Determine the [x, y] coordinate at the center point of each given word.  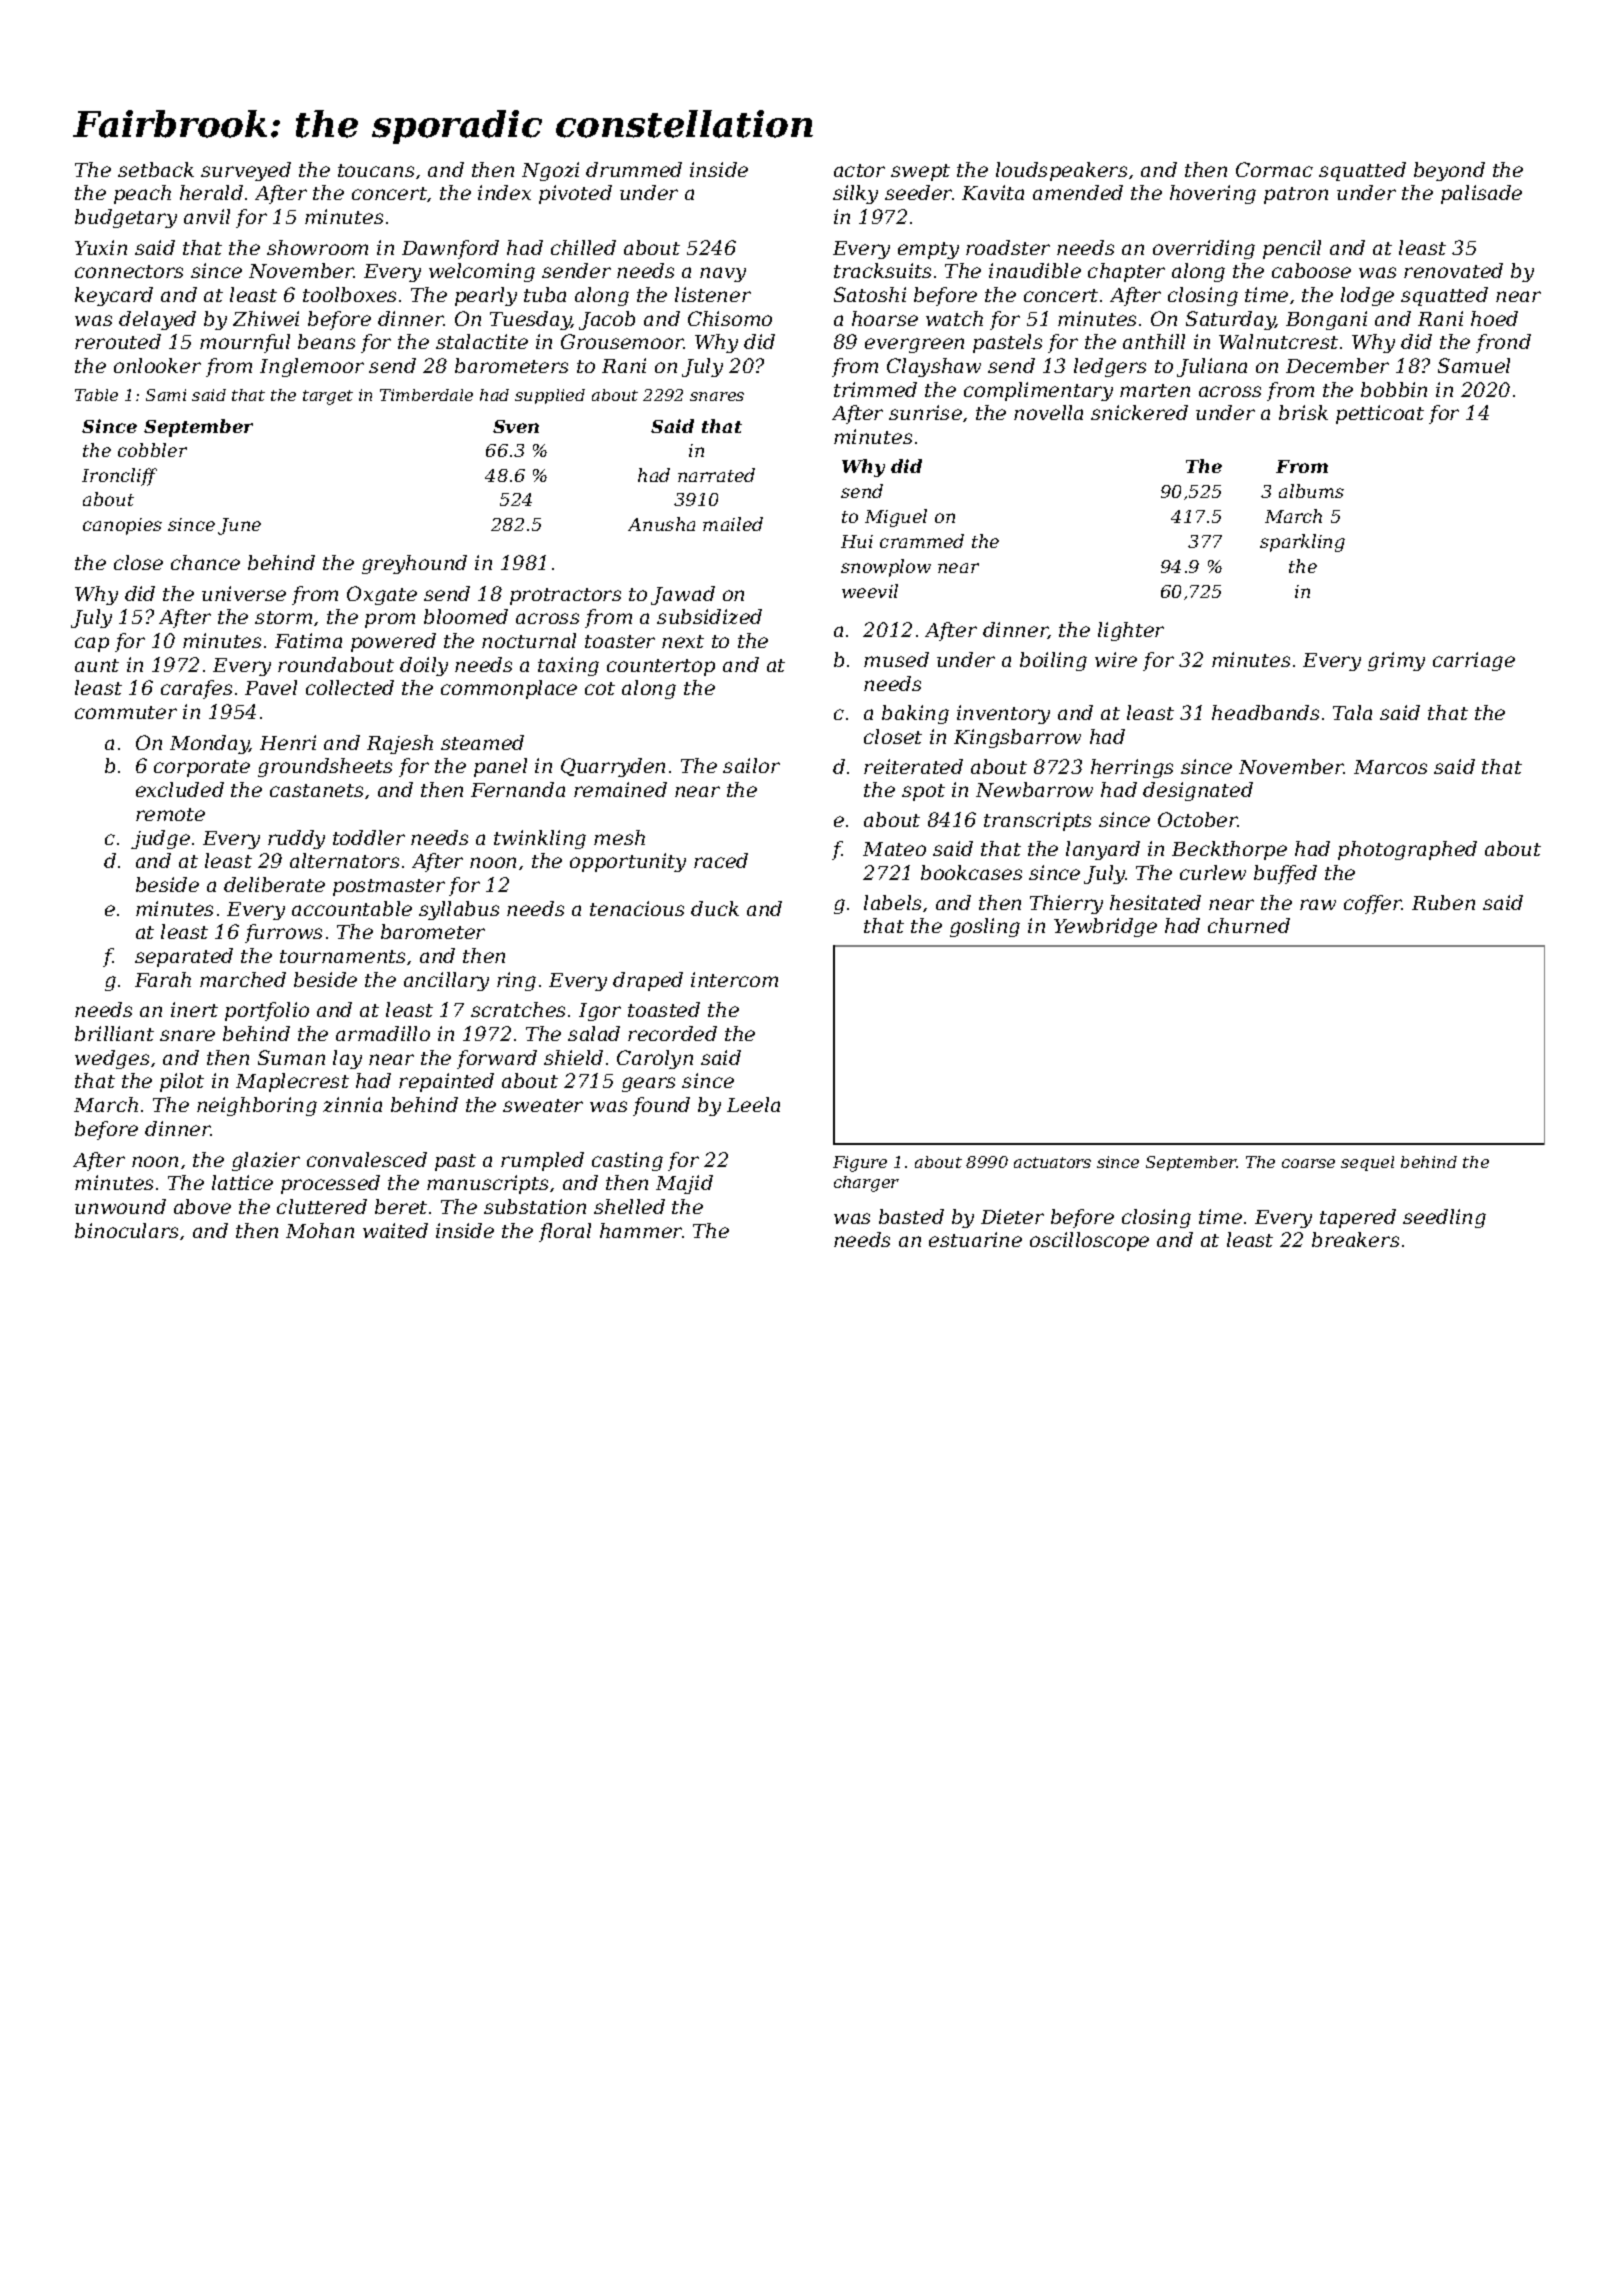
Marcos [1390, 767]
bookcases [971, 872]
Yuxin [101, 247]
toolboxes [349, 294]
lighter [1131, 631]
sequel [1367, 1163]
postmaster [389, 887]
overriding [1204, 249]
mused [896, 659]
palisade [1481, 194]
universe [244, 593]
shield [573, 1057]
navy [723, 274]
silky [855, 194]
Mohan [320, 1230]
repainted [446, 1082]
